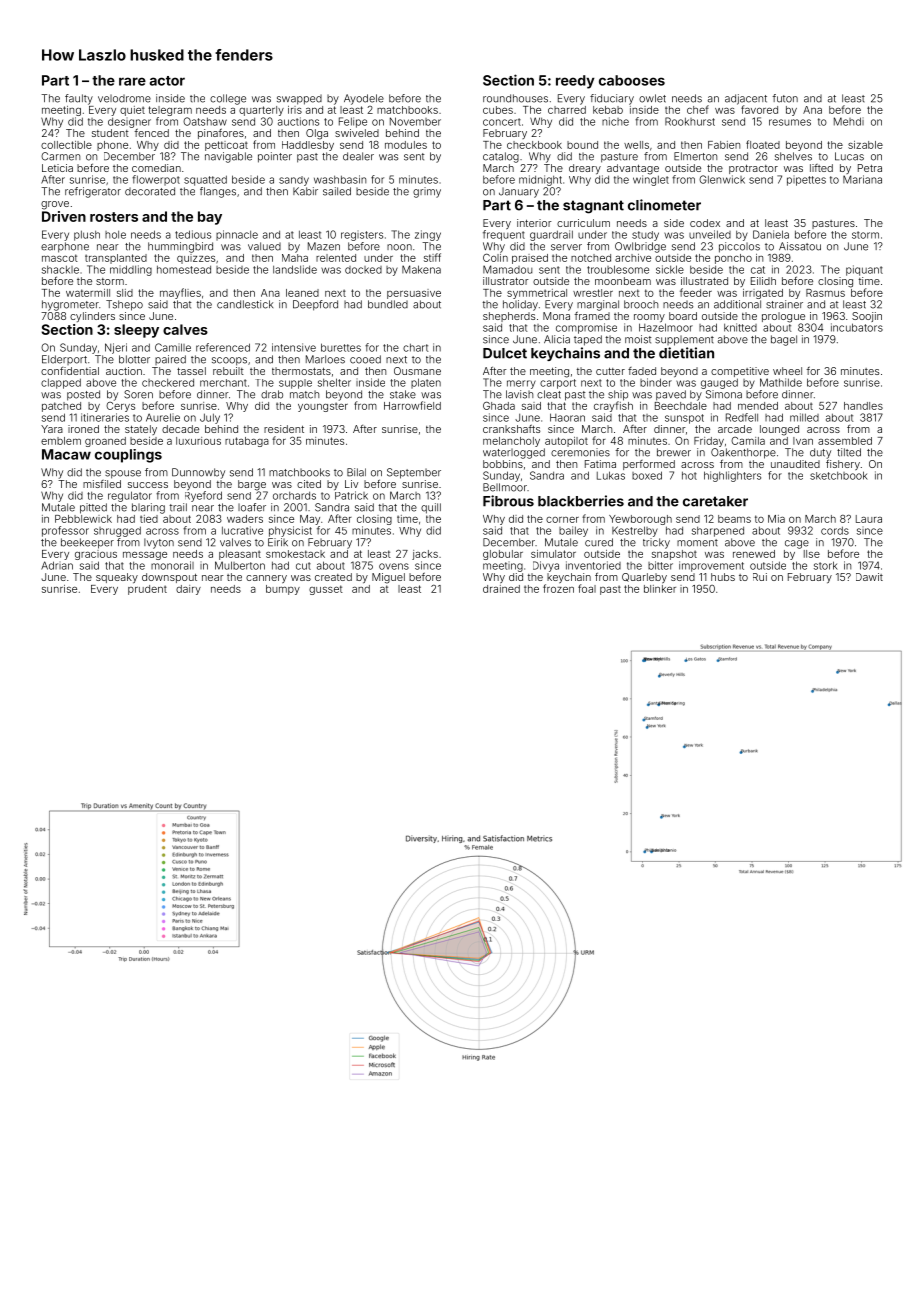  I want to click on college, so click(228, 99).
